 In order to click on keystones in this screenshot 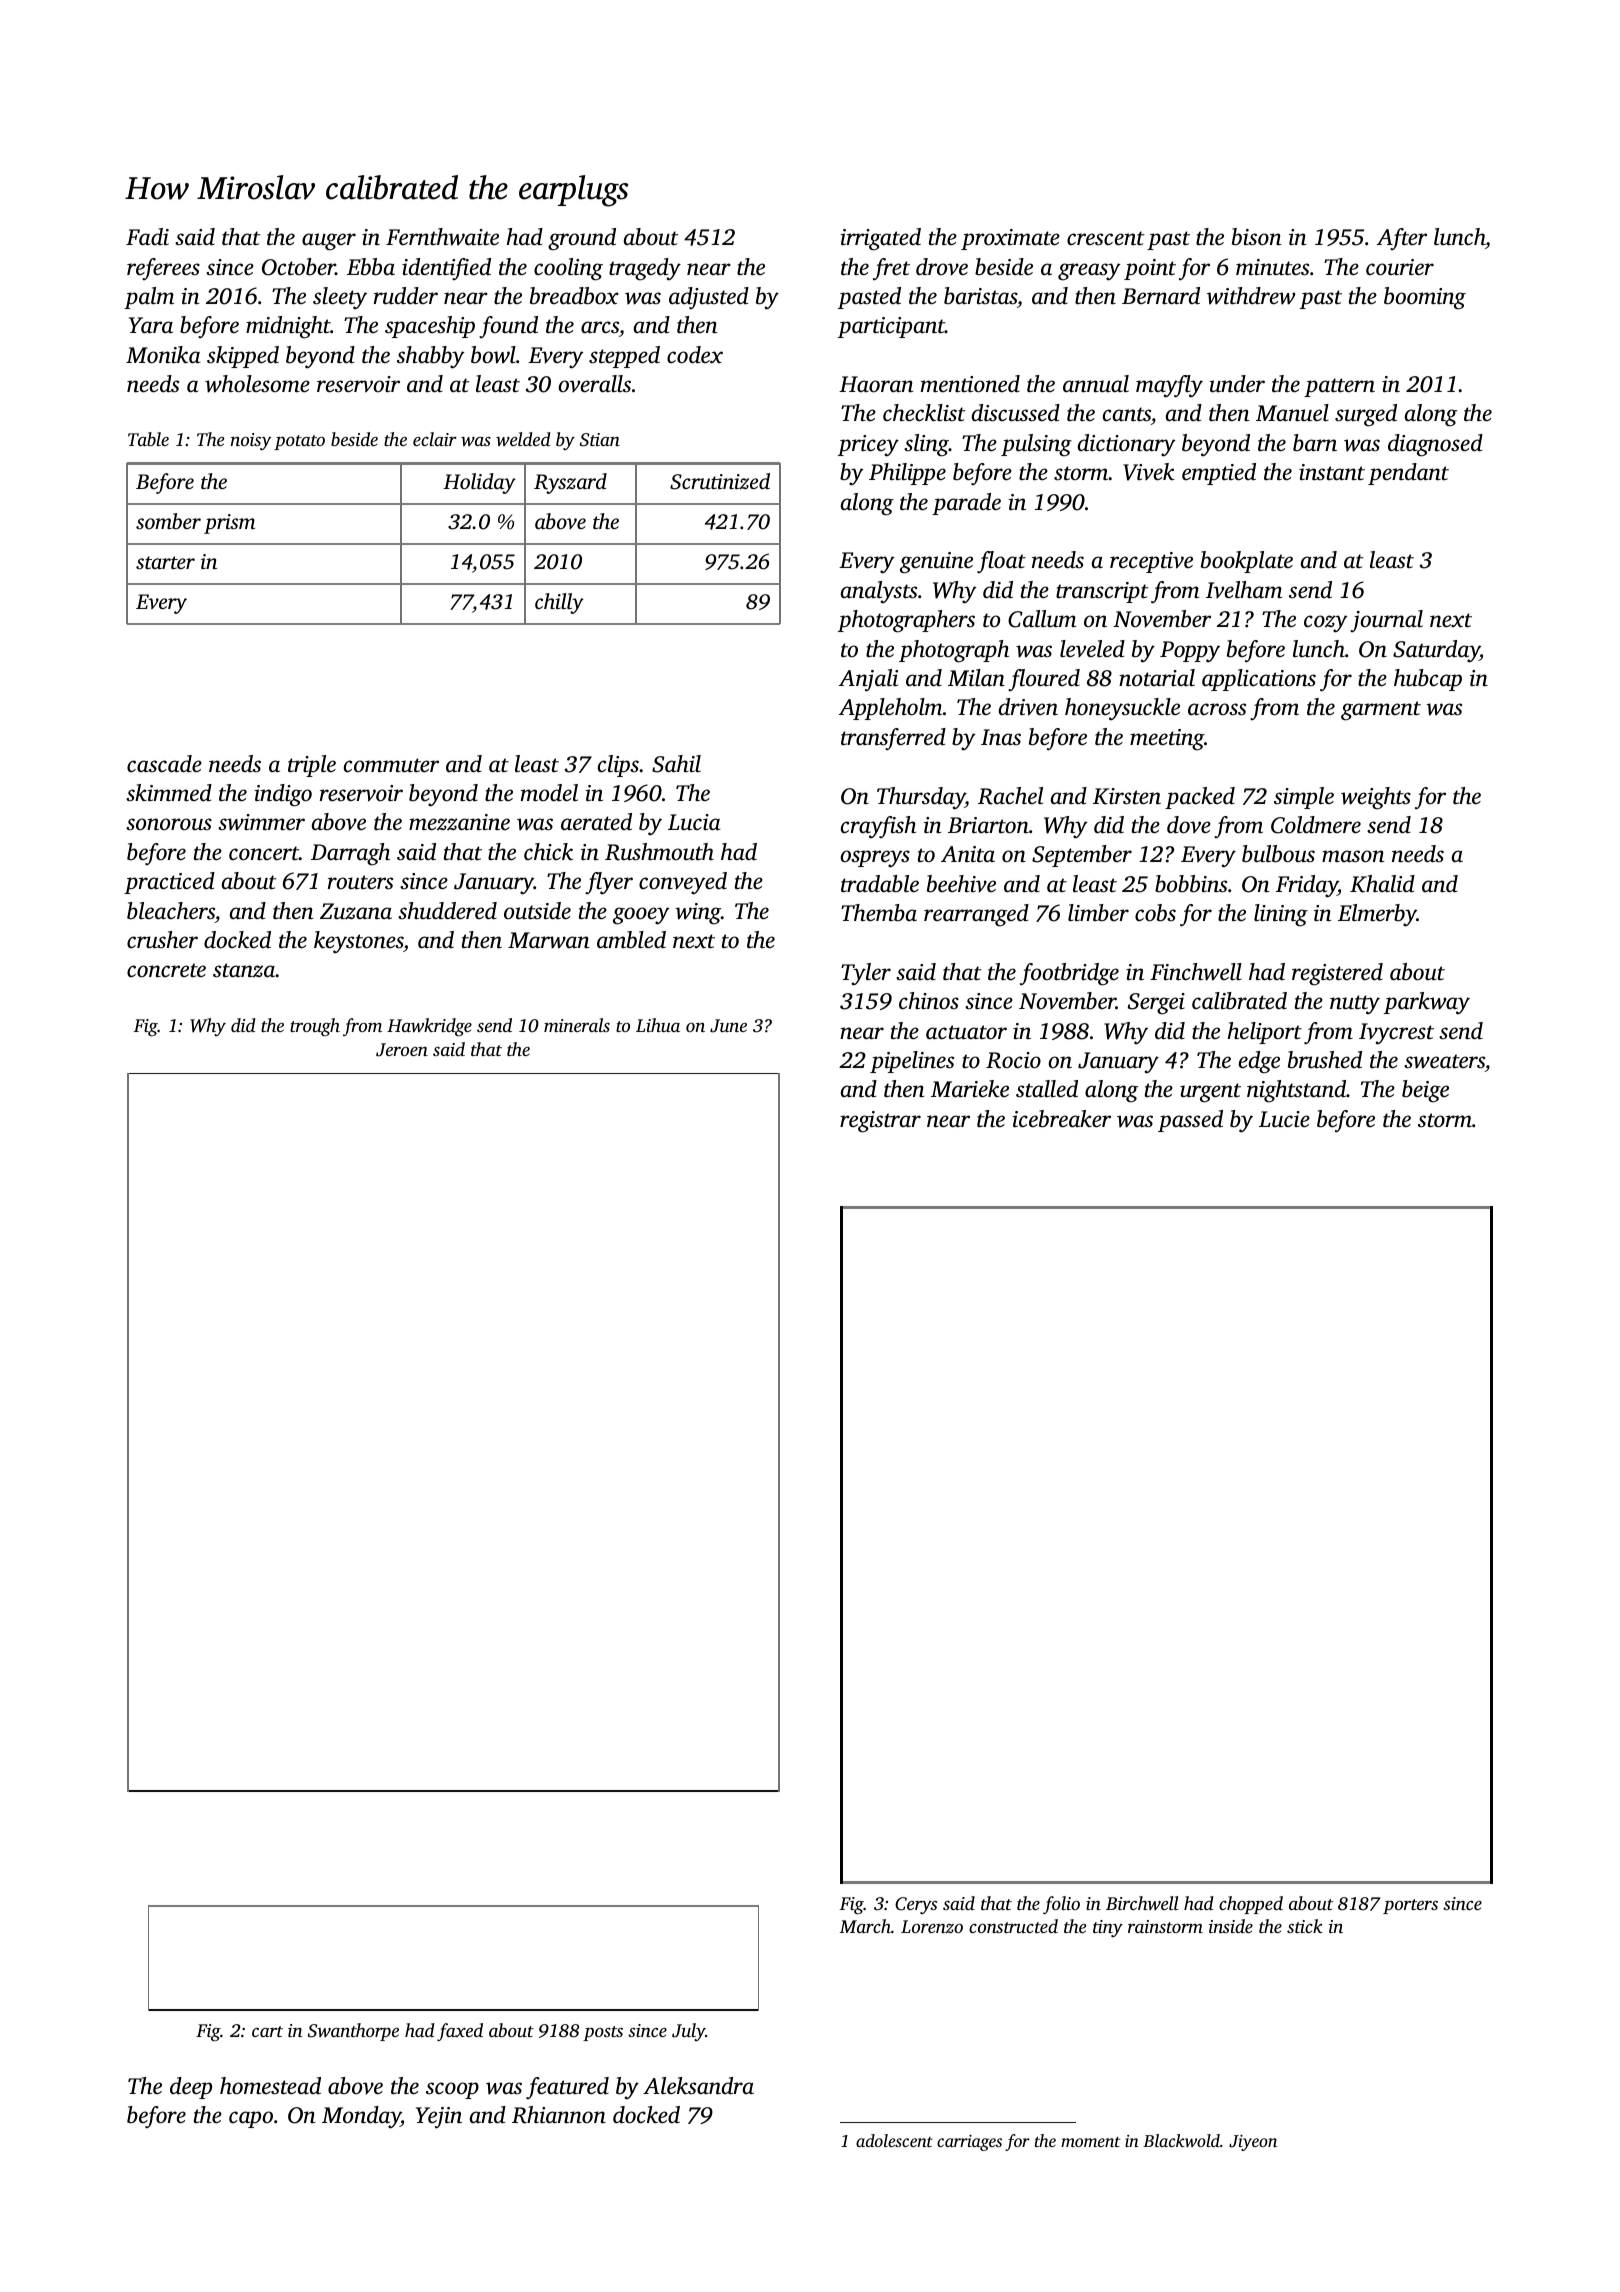, I will do `click(359, 942)`.
